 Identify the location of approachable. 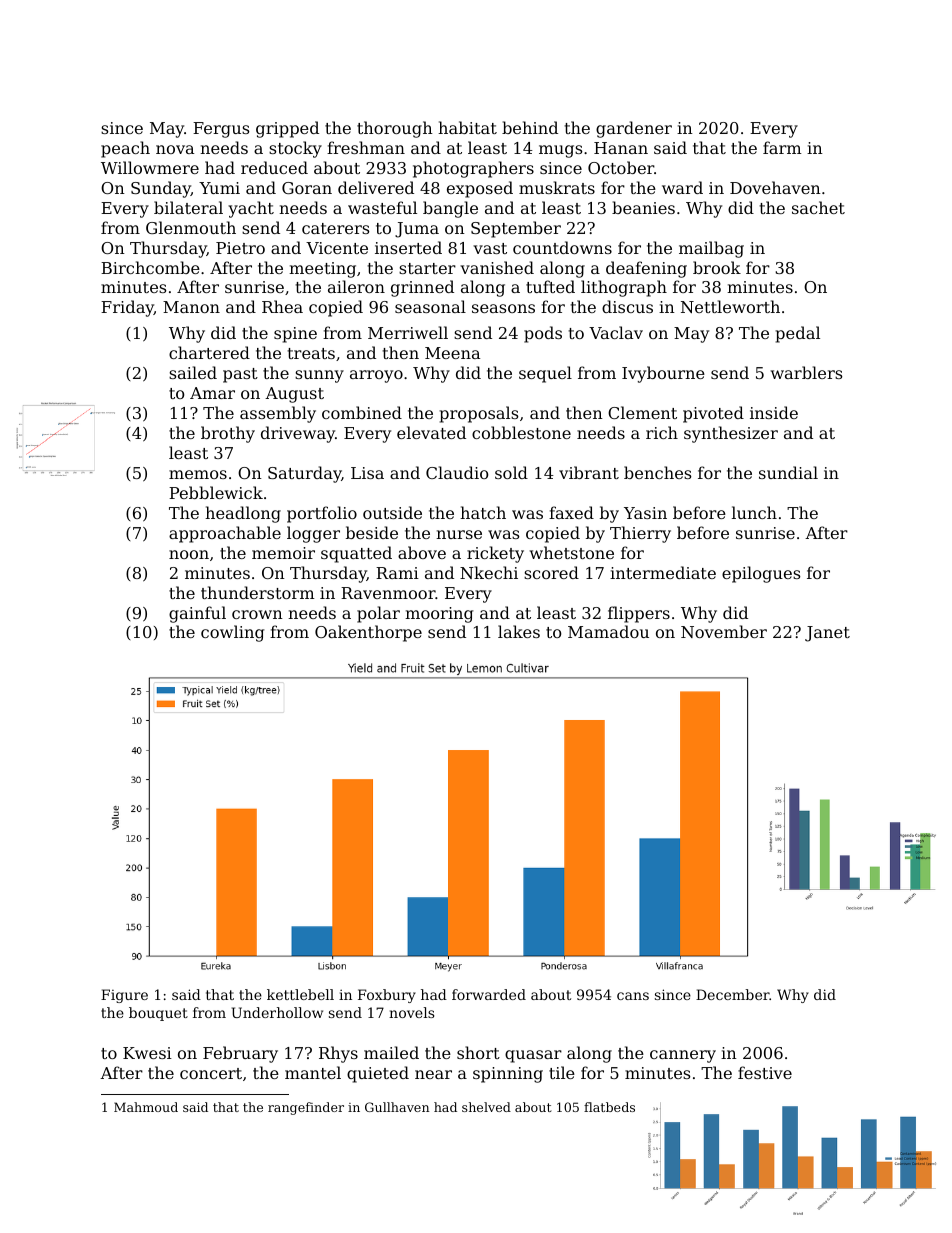
(225, 534).
